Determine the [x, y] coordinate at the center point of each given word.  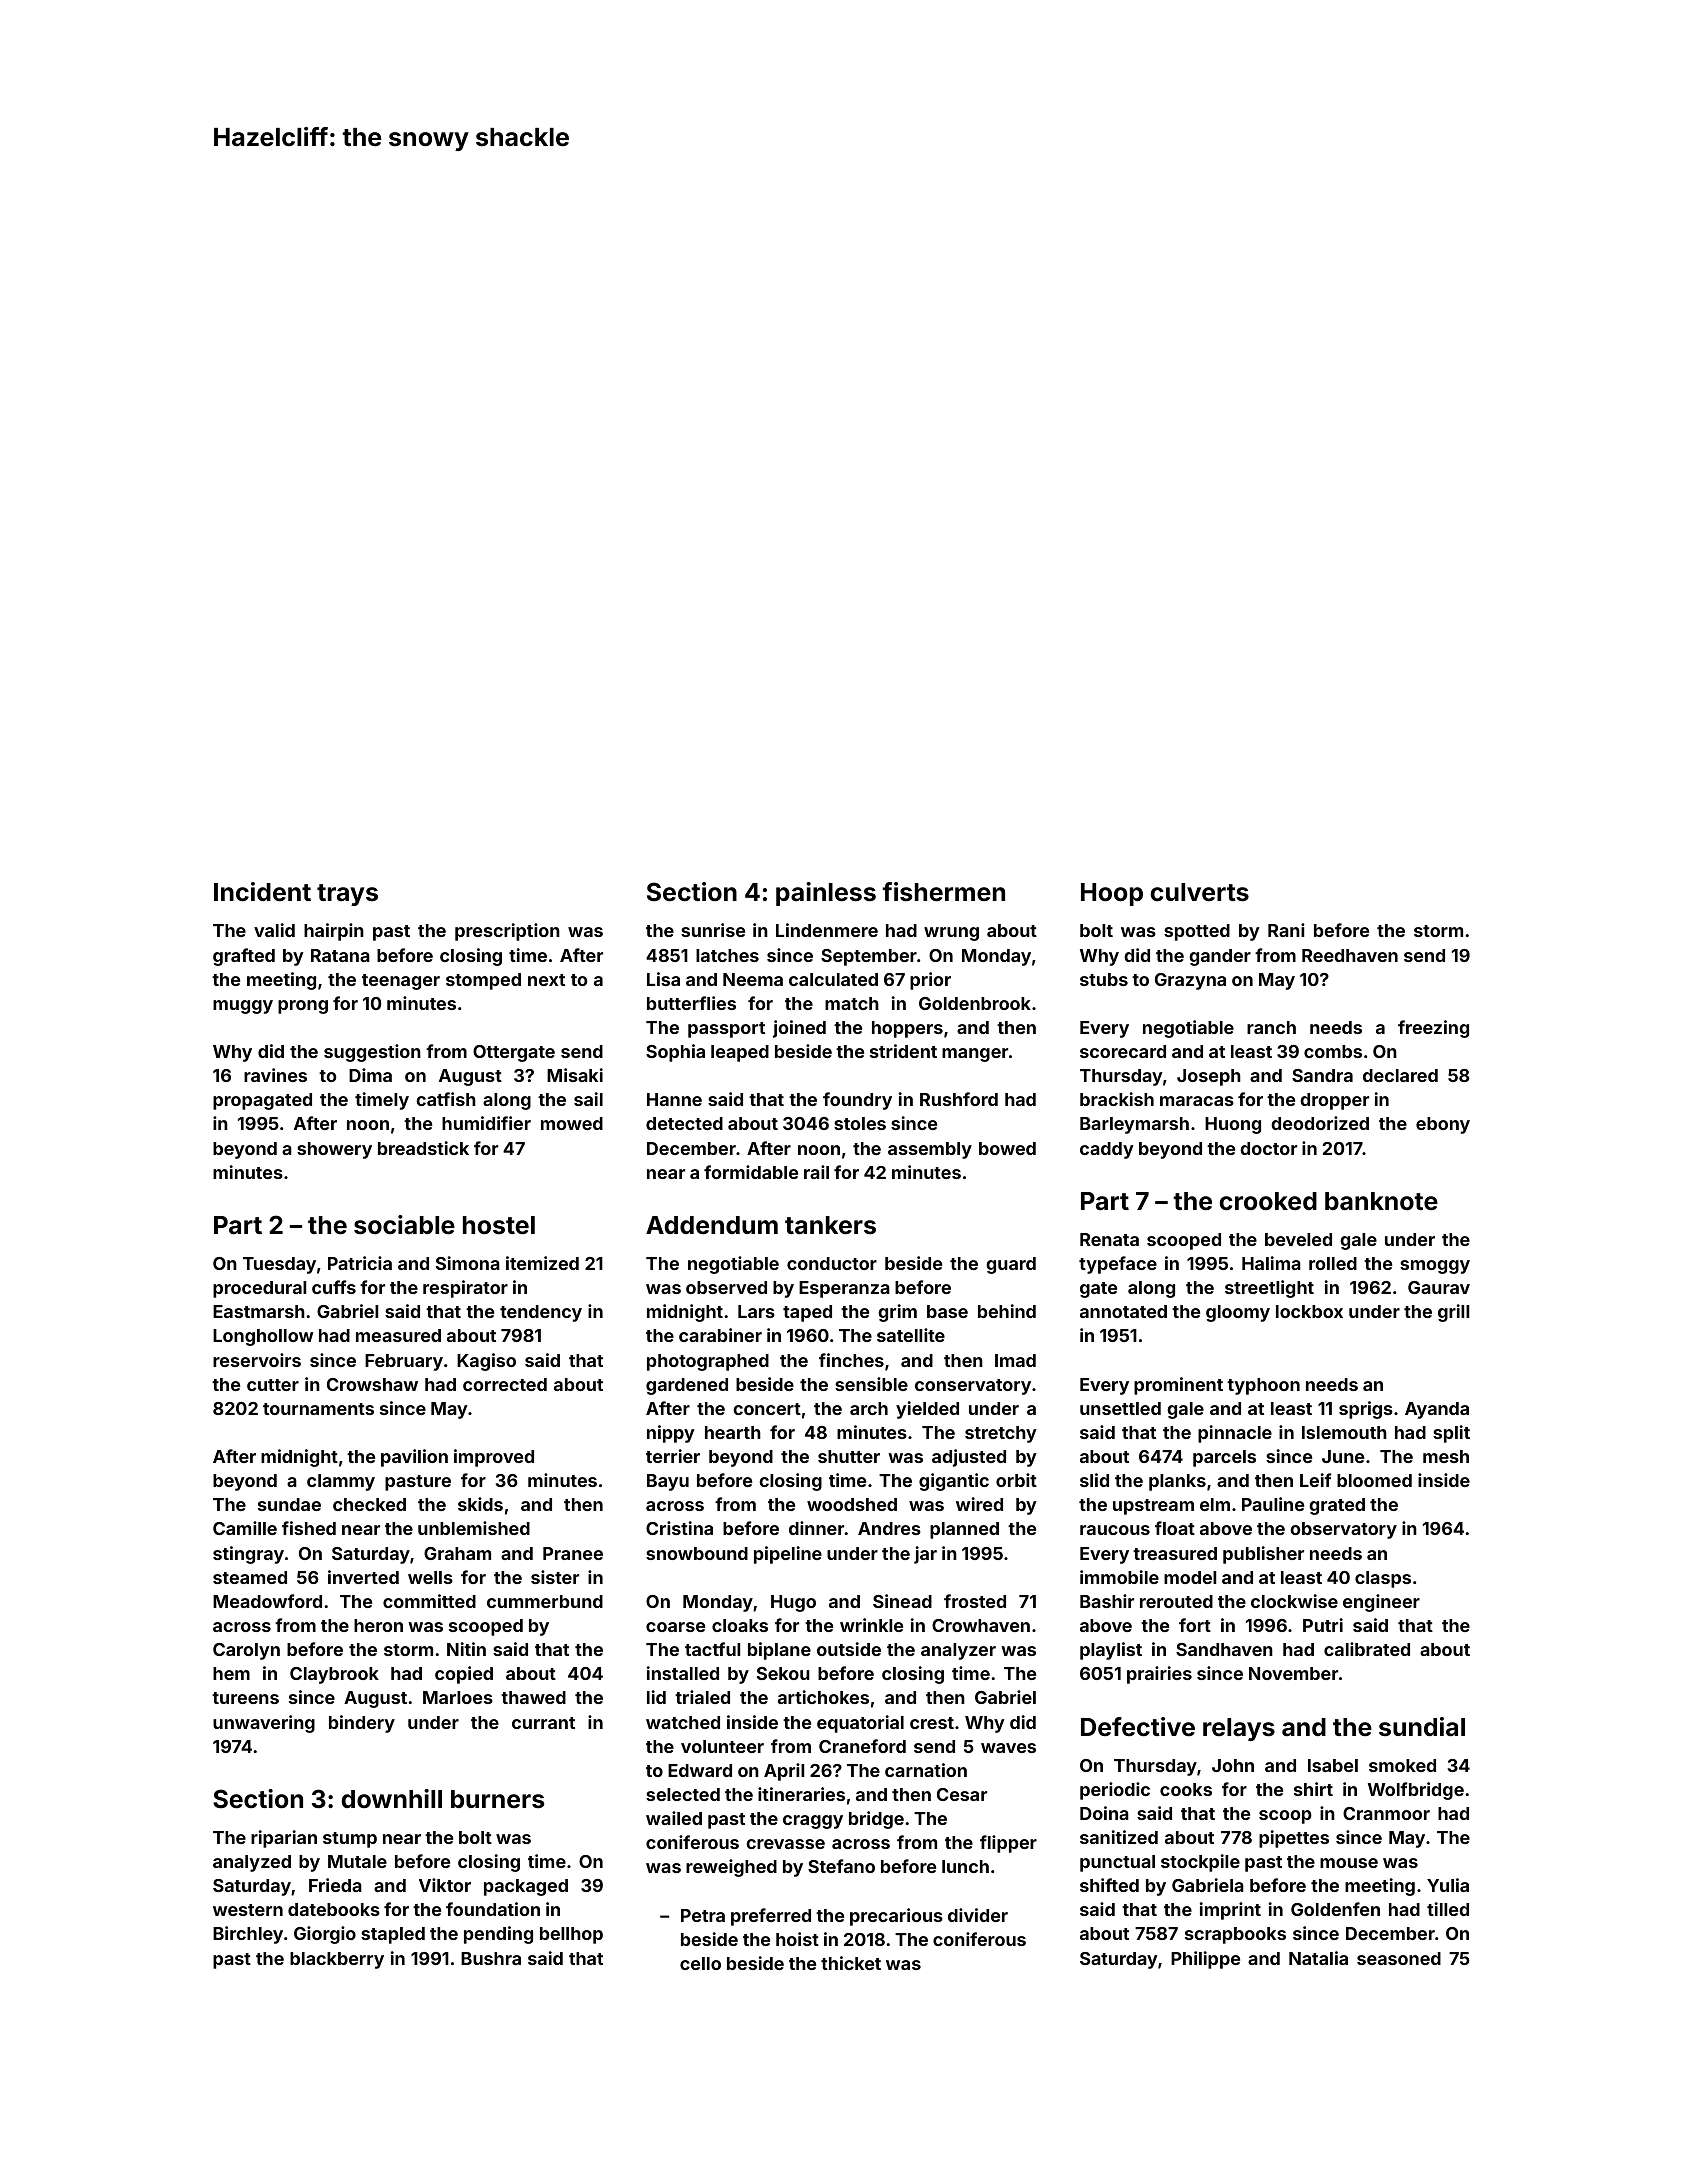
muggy [243, 1007]
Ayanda [1437, 1410]
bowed [1007, 1148]
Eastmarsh [259, 1311]
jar [925, 1555]
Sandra [1322, 1075]
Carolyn [246, 1651]
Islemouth [1344, 1432]
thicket [851, 1963]
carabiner [720, 1335]
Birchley [248, 1935]
